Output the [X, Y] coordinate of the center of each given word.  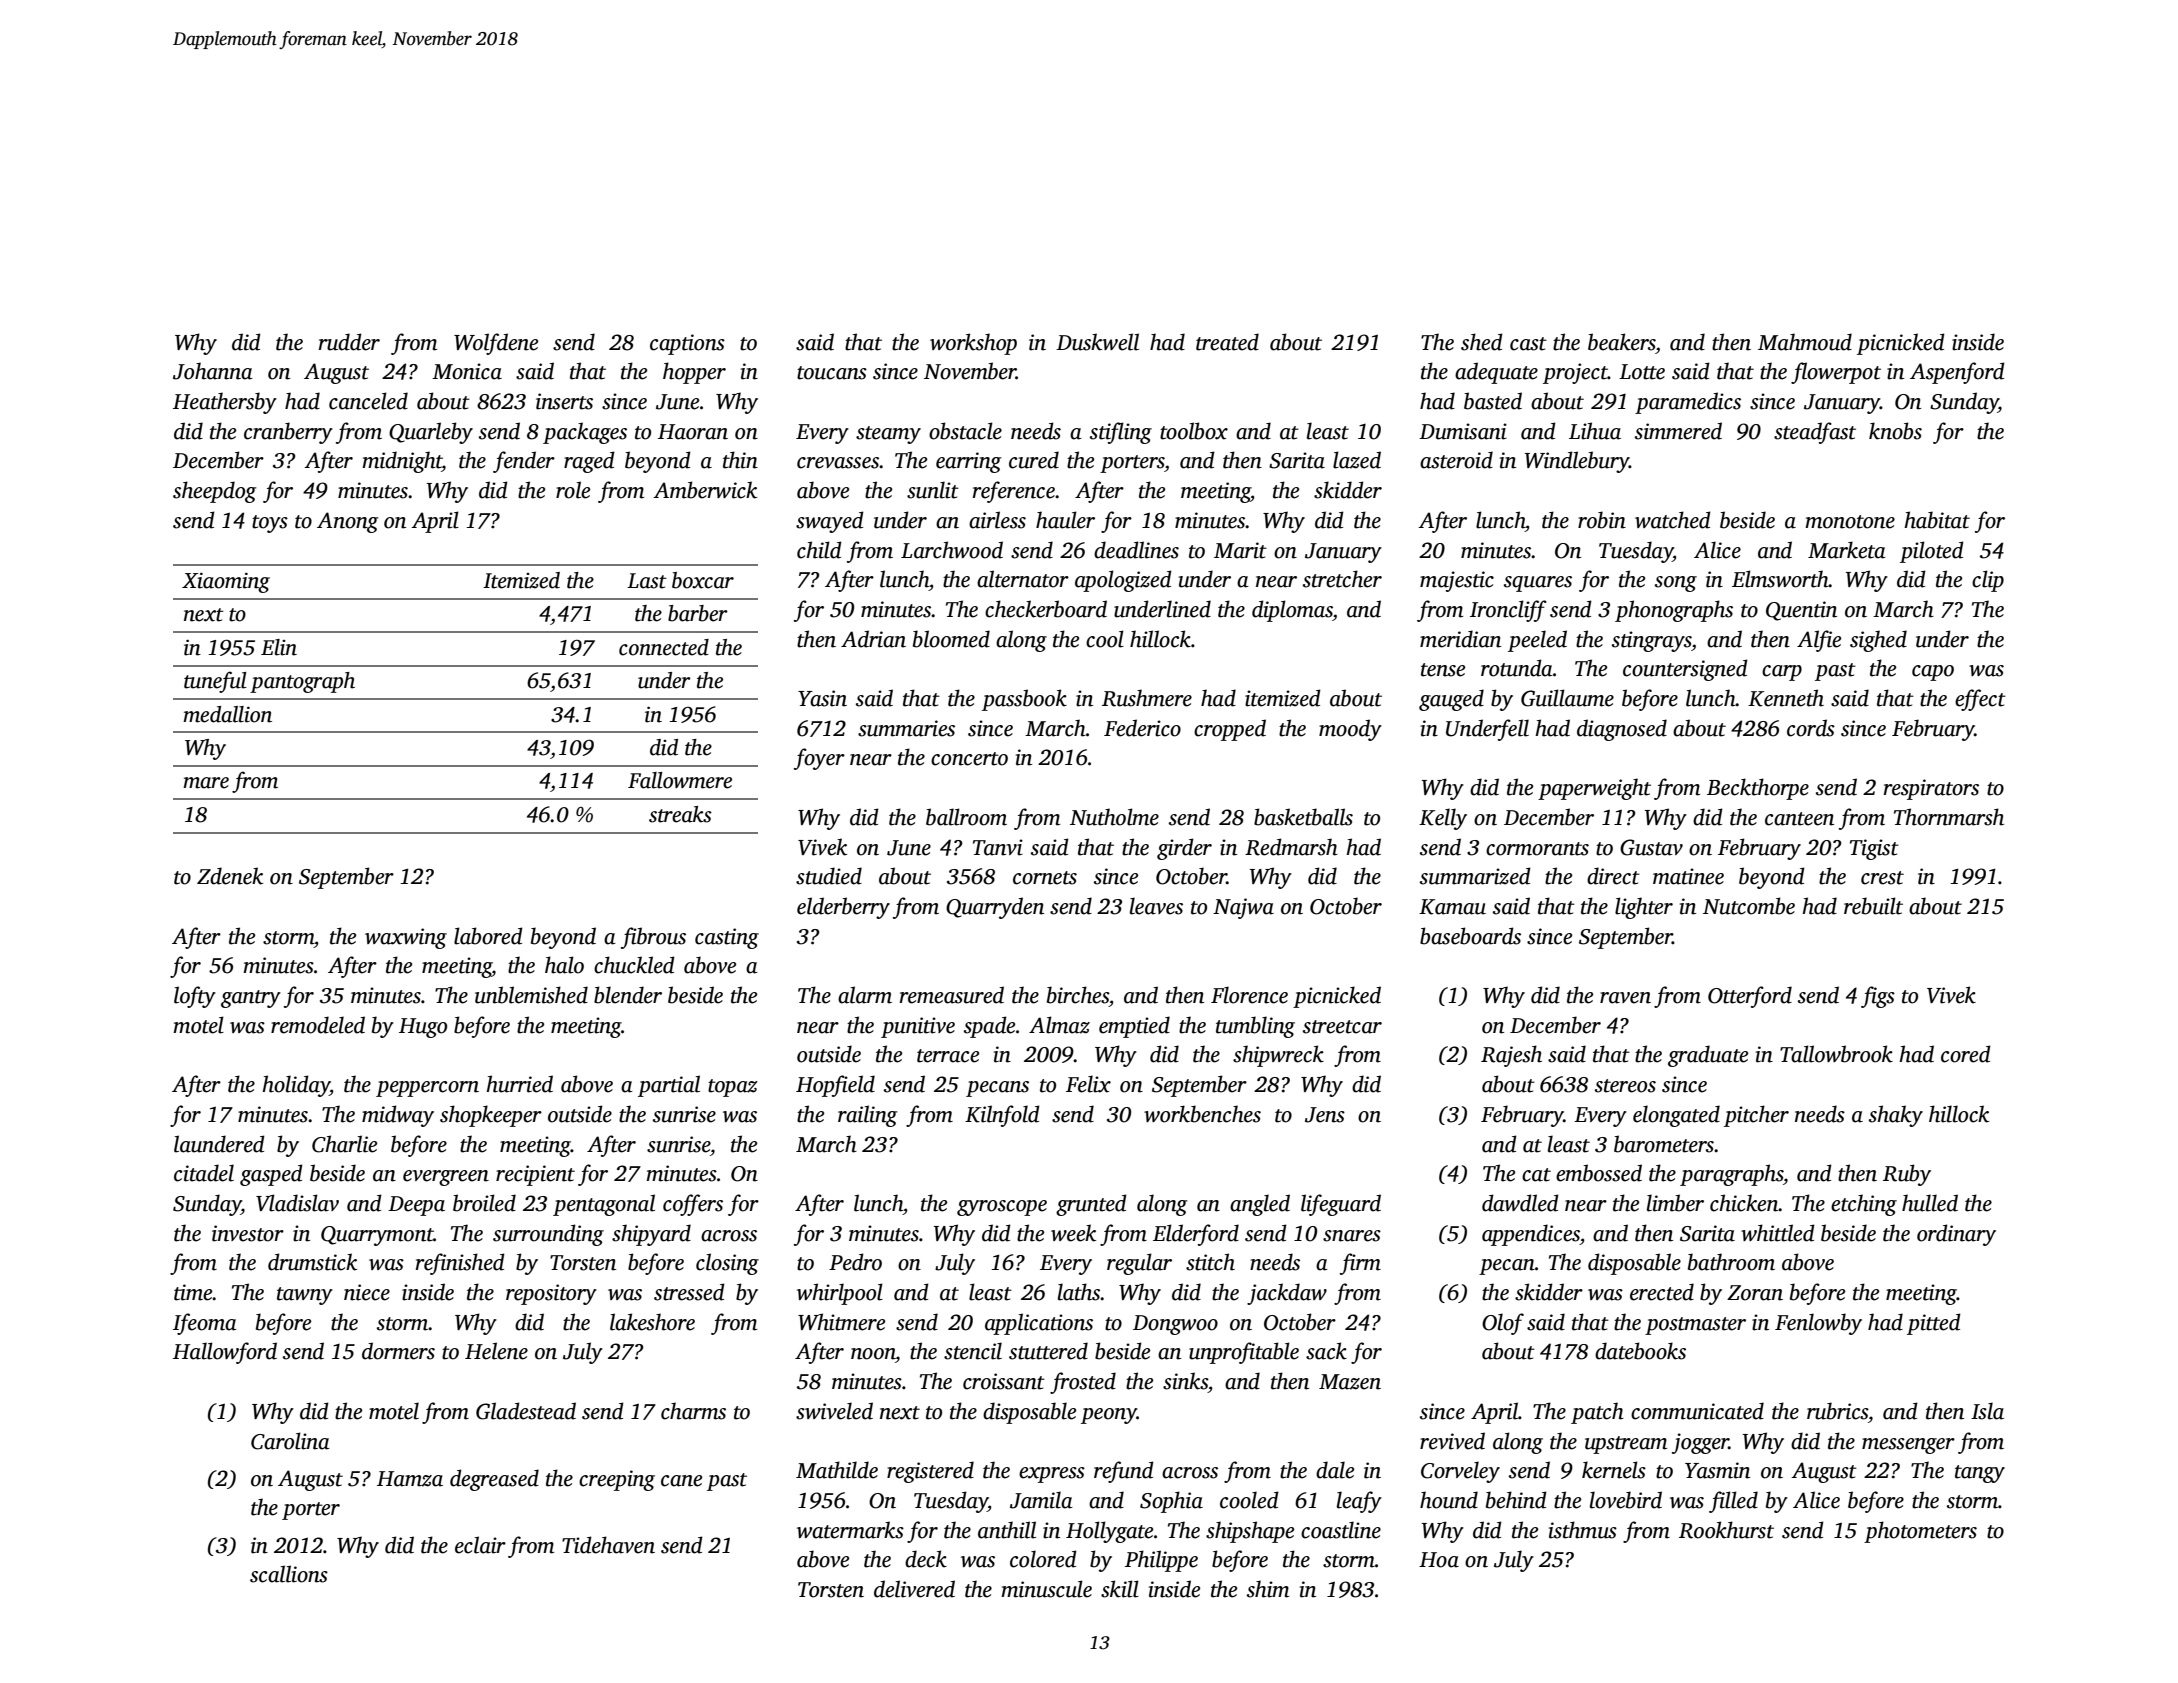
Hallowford [225, 1353]
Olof [1503, 1324]
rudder [349, 342]
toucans [832, 373]
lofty [195, 997]
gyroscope [1002, 1208]
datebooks [1640, 1351]
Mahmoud [1805, 342]
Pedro [855, 1262]
